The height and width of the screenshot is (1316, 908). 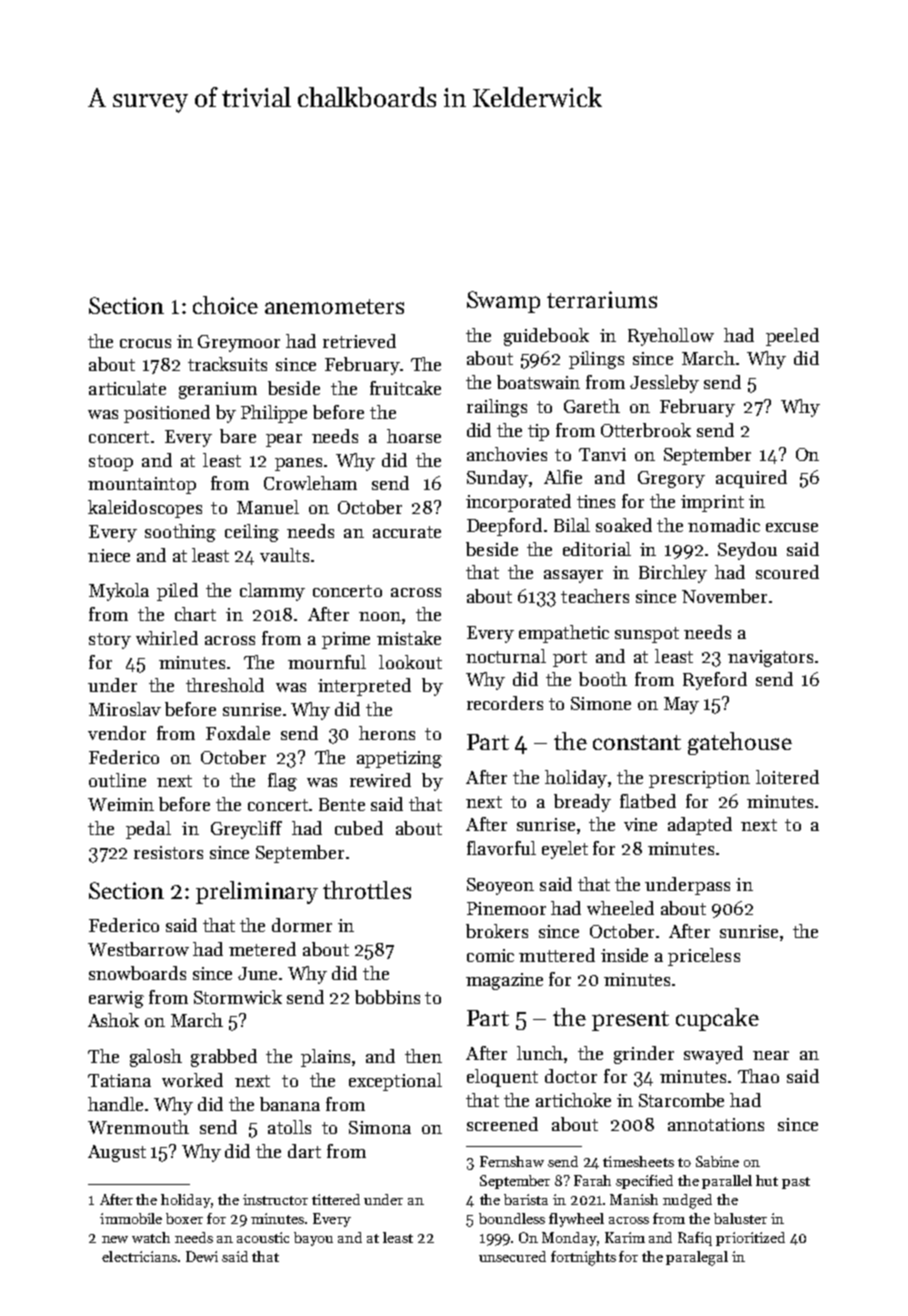 I want to click on articulate, so click(x=127, y=388).
